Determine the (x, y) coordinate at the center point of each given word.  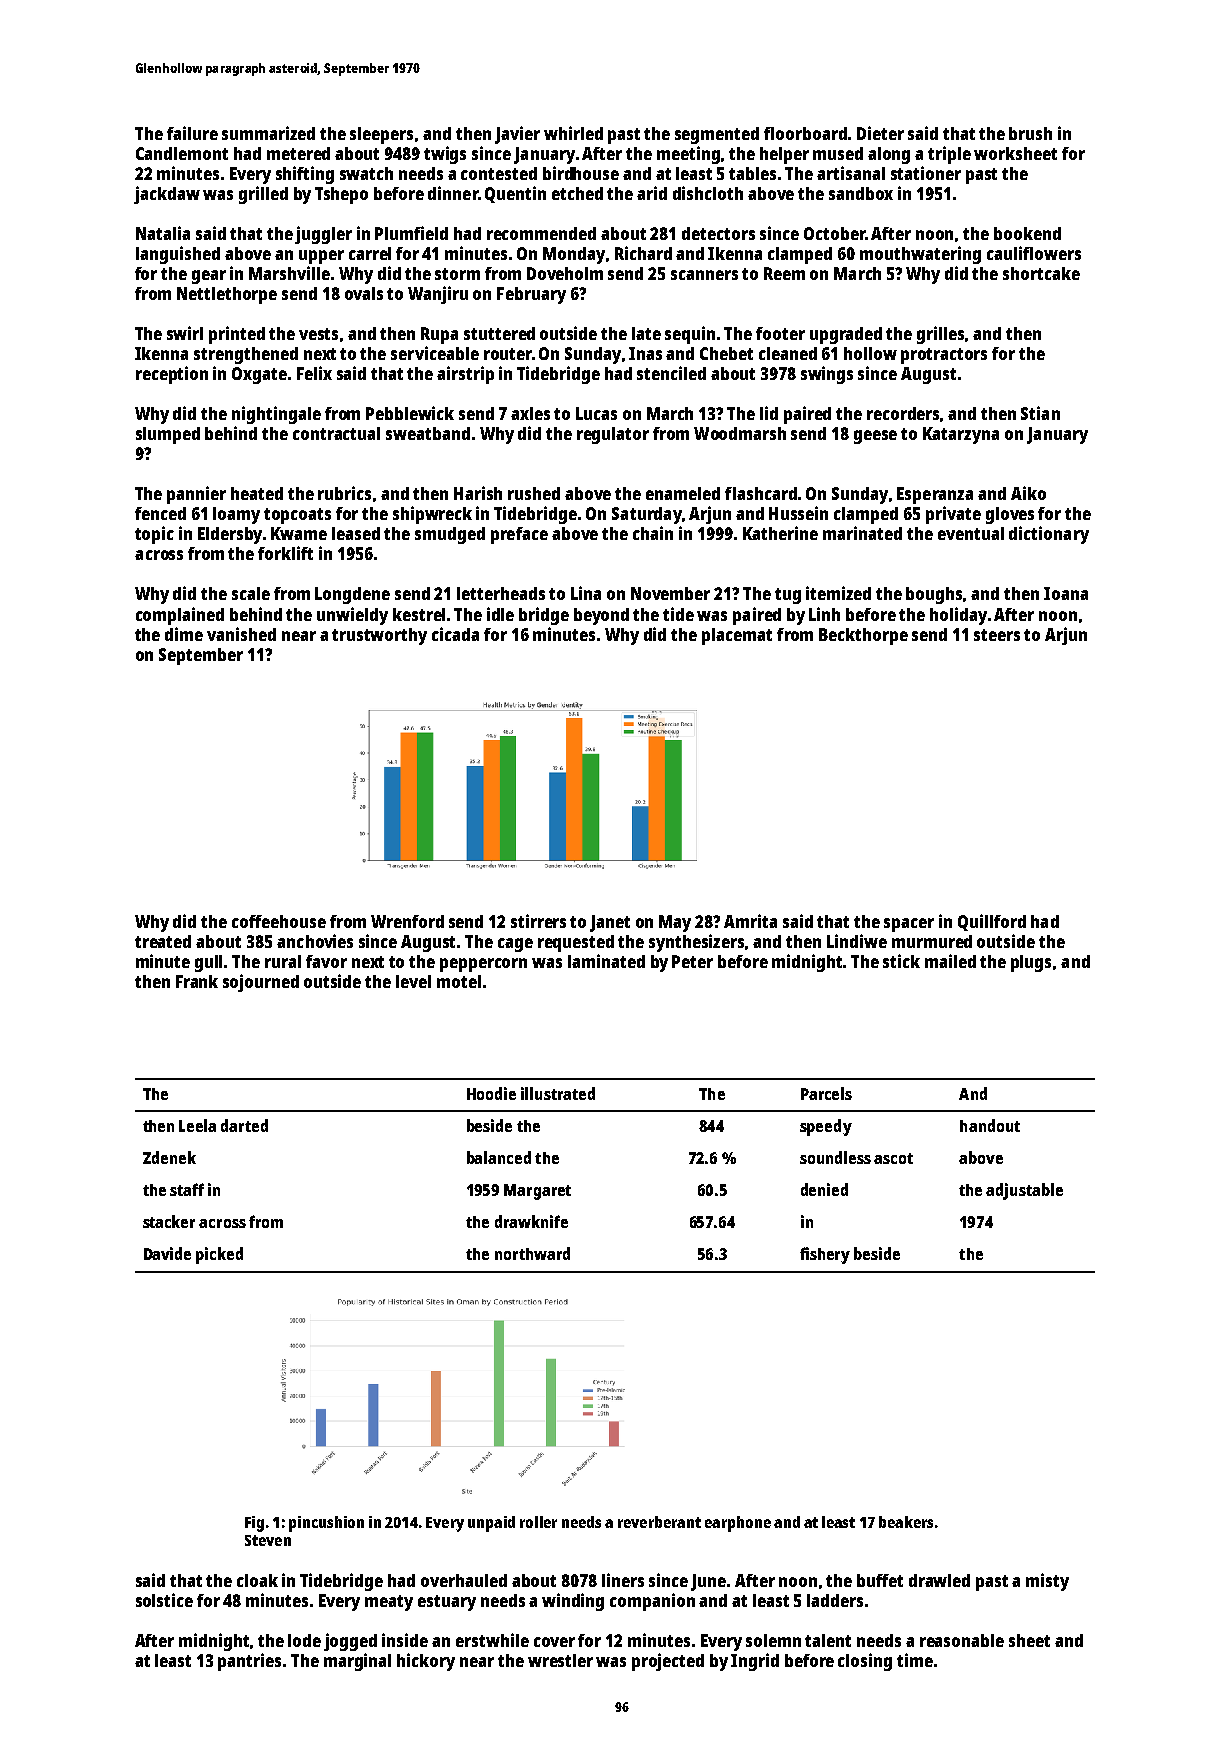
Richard (643, 253)
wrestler (560, 1660)
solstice (164, 1600)
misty (1047, 1582)
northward (532, 1253)
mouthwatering (920, 255)
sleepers (381, 135)
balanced (499, 1157)
